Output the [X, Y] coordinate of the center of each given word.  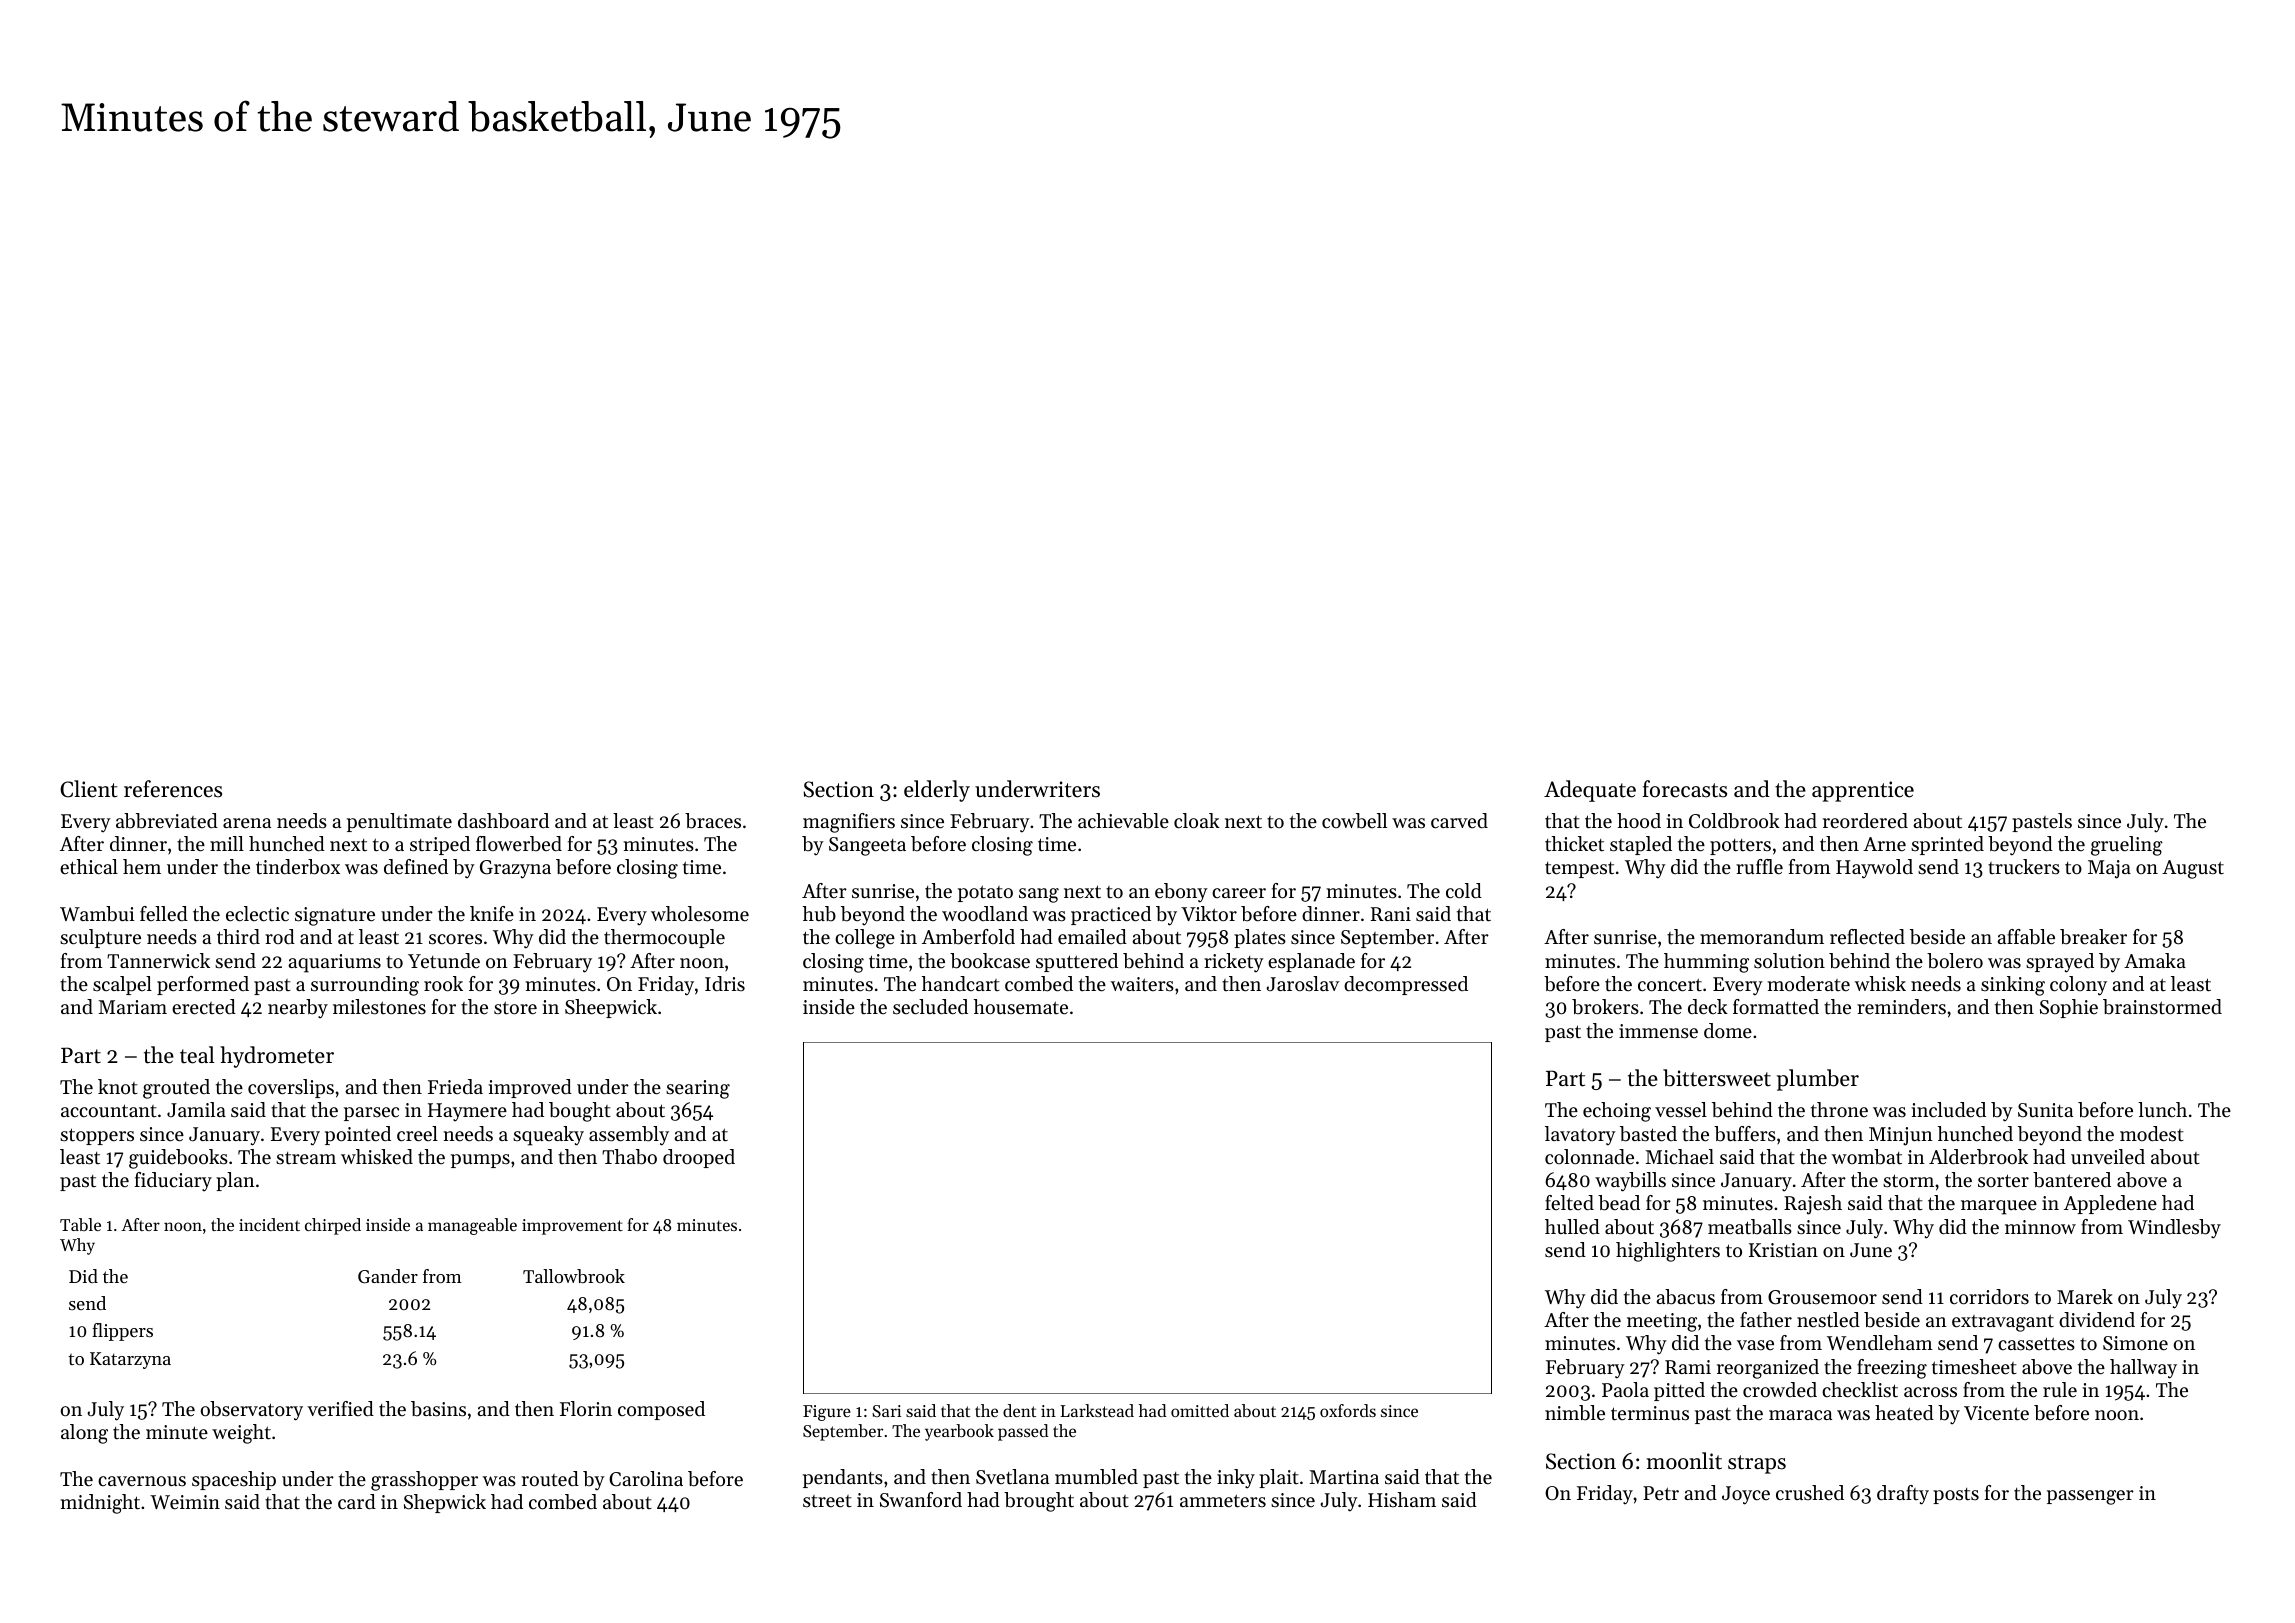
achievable [1123, 821]
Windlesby [2174, 1229]
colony [2078, 986]
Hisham [1402, 1500]
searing [698, 1089]
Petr [1661, 1493]
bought [580, 1112]
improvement [572, 1227]
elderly [937, 791]
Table [80, 1224]
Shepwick [445, 1503]
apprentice [1863, 791]
